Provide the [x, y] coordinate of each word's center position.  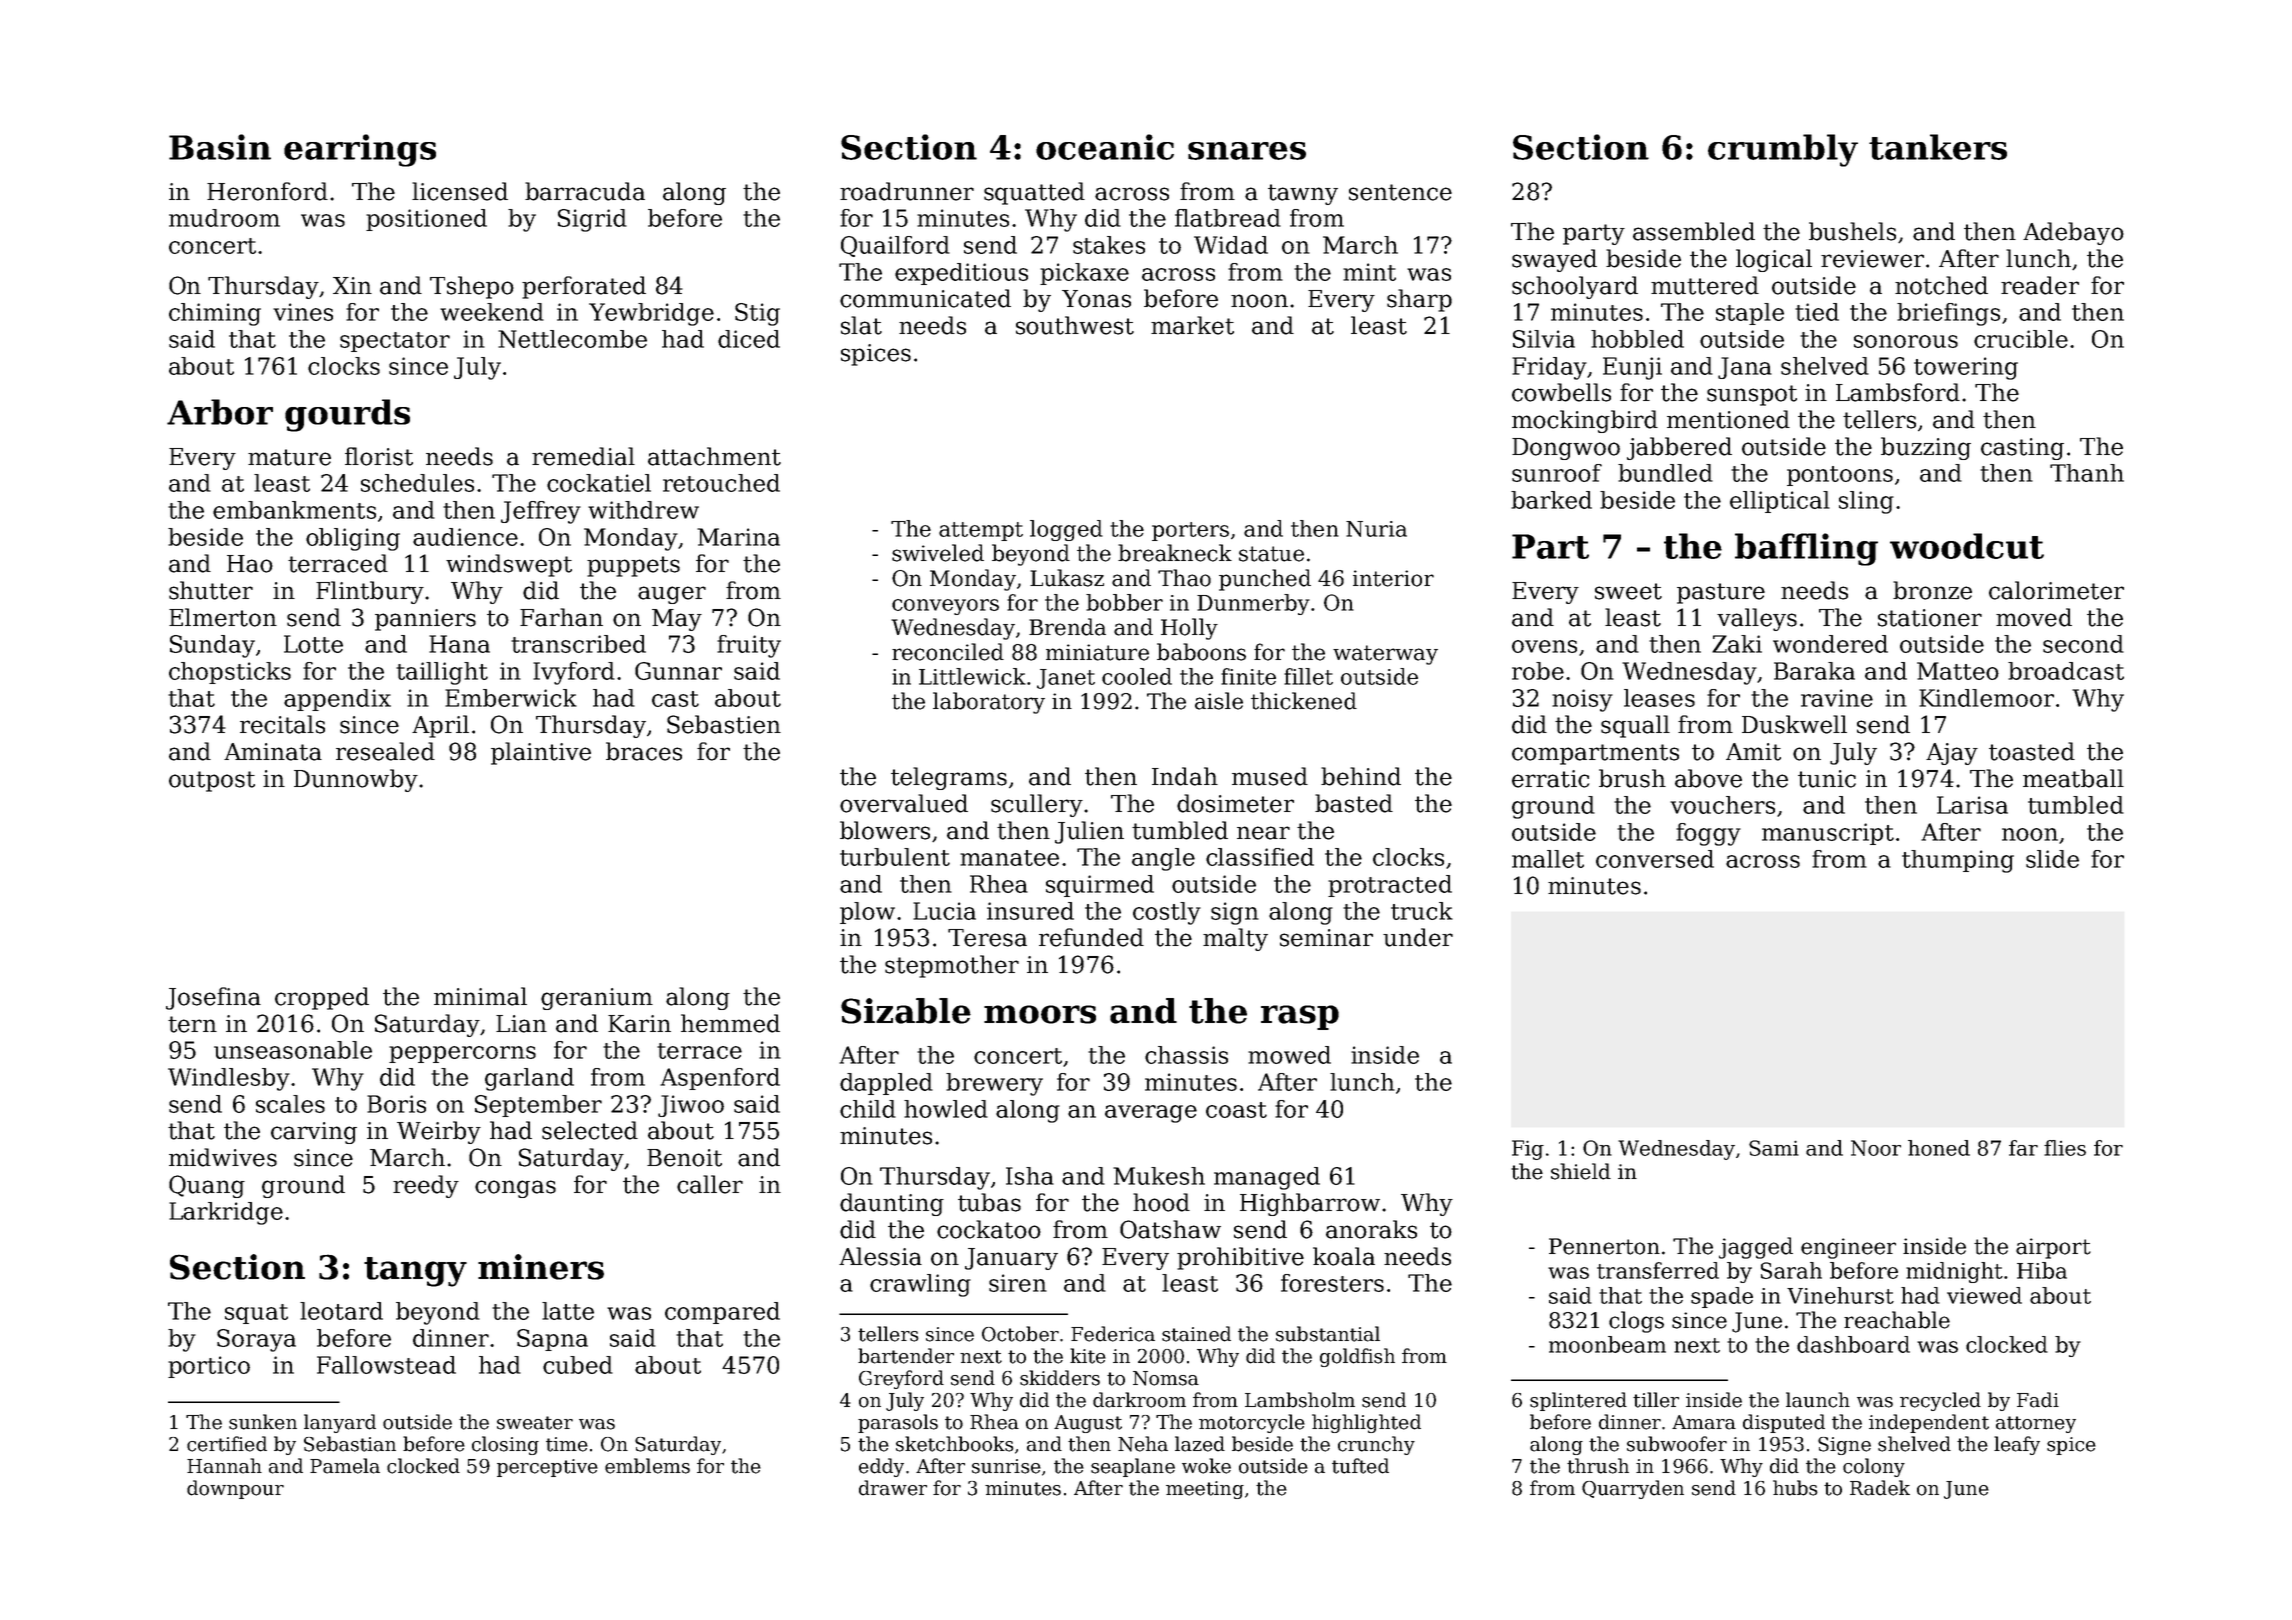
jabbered [1679, 448]
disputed [1784, 1423]
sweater [535, 1423]
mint [1369, 272]
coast [1236, 1110]
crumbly [1783, 150]
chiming [215, 314]
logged [1066, 530]
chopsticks [230, 673]
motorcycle [1252, 1423]
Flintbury [370, 592]
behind [1361, 776]
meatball [2073, 778]
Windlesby [229, 1079]
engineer [1848, 1248]
